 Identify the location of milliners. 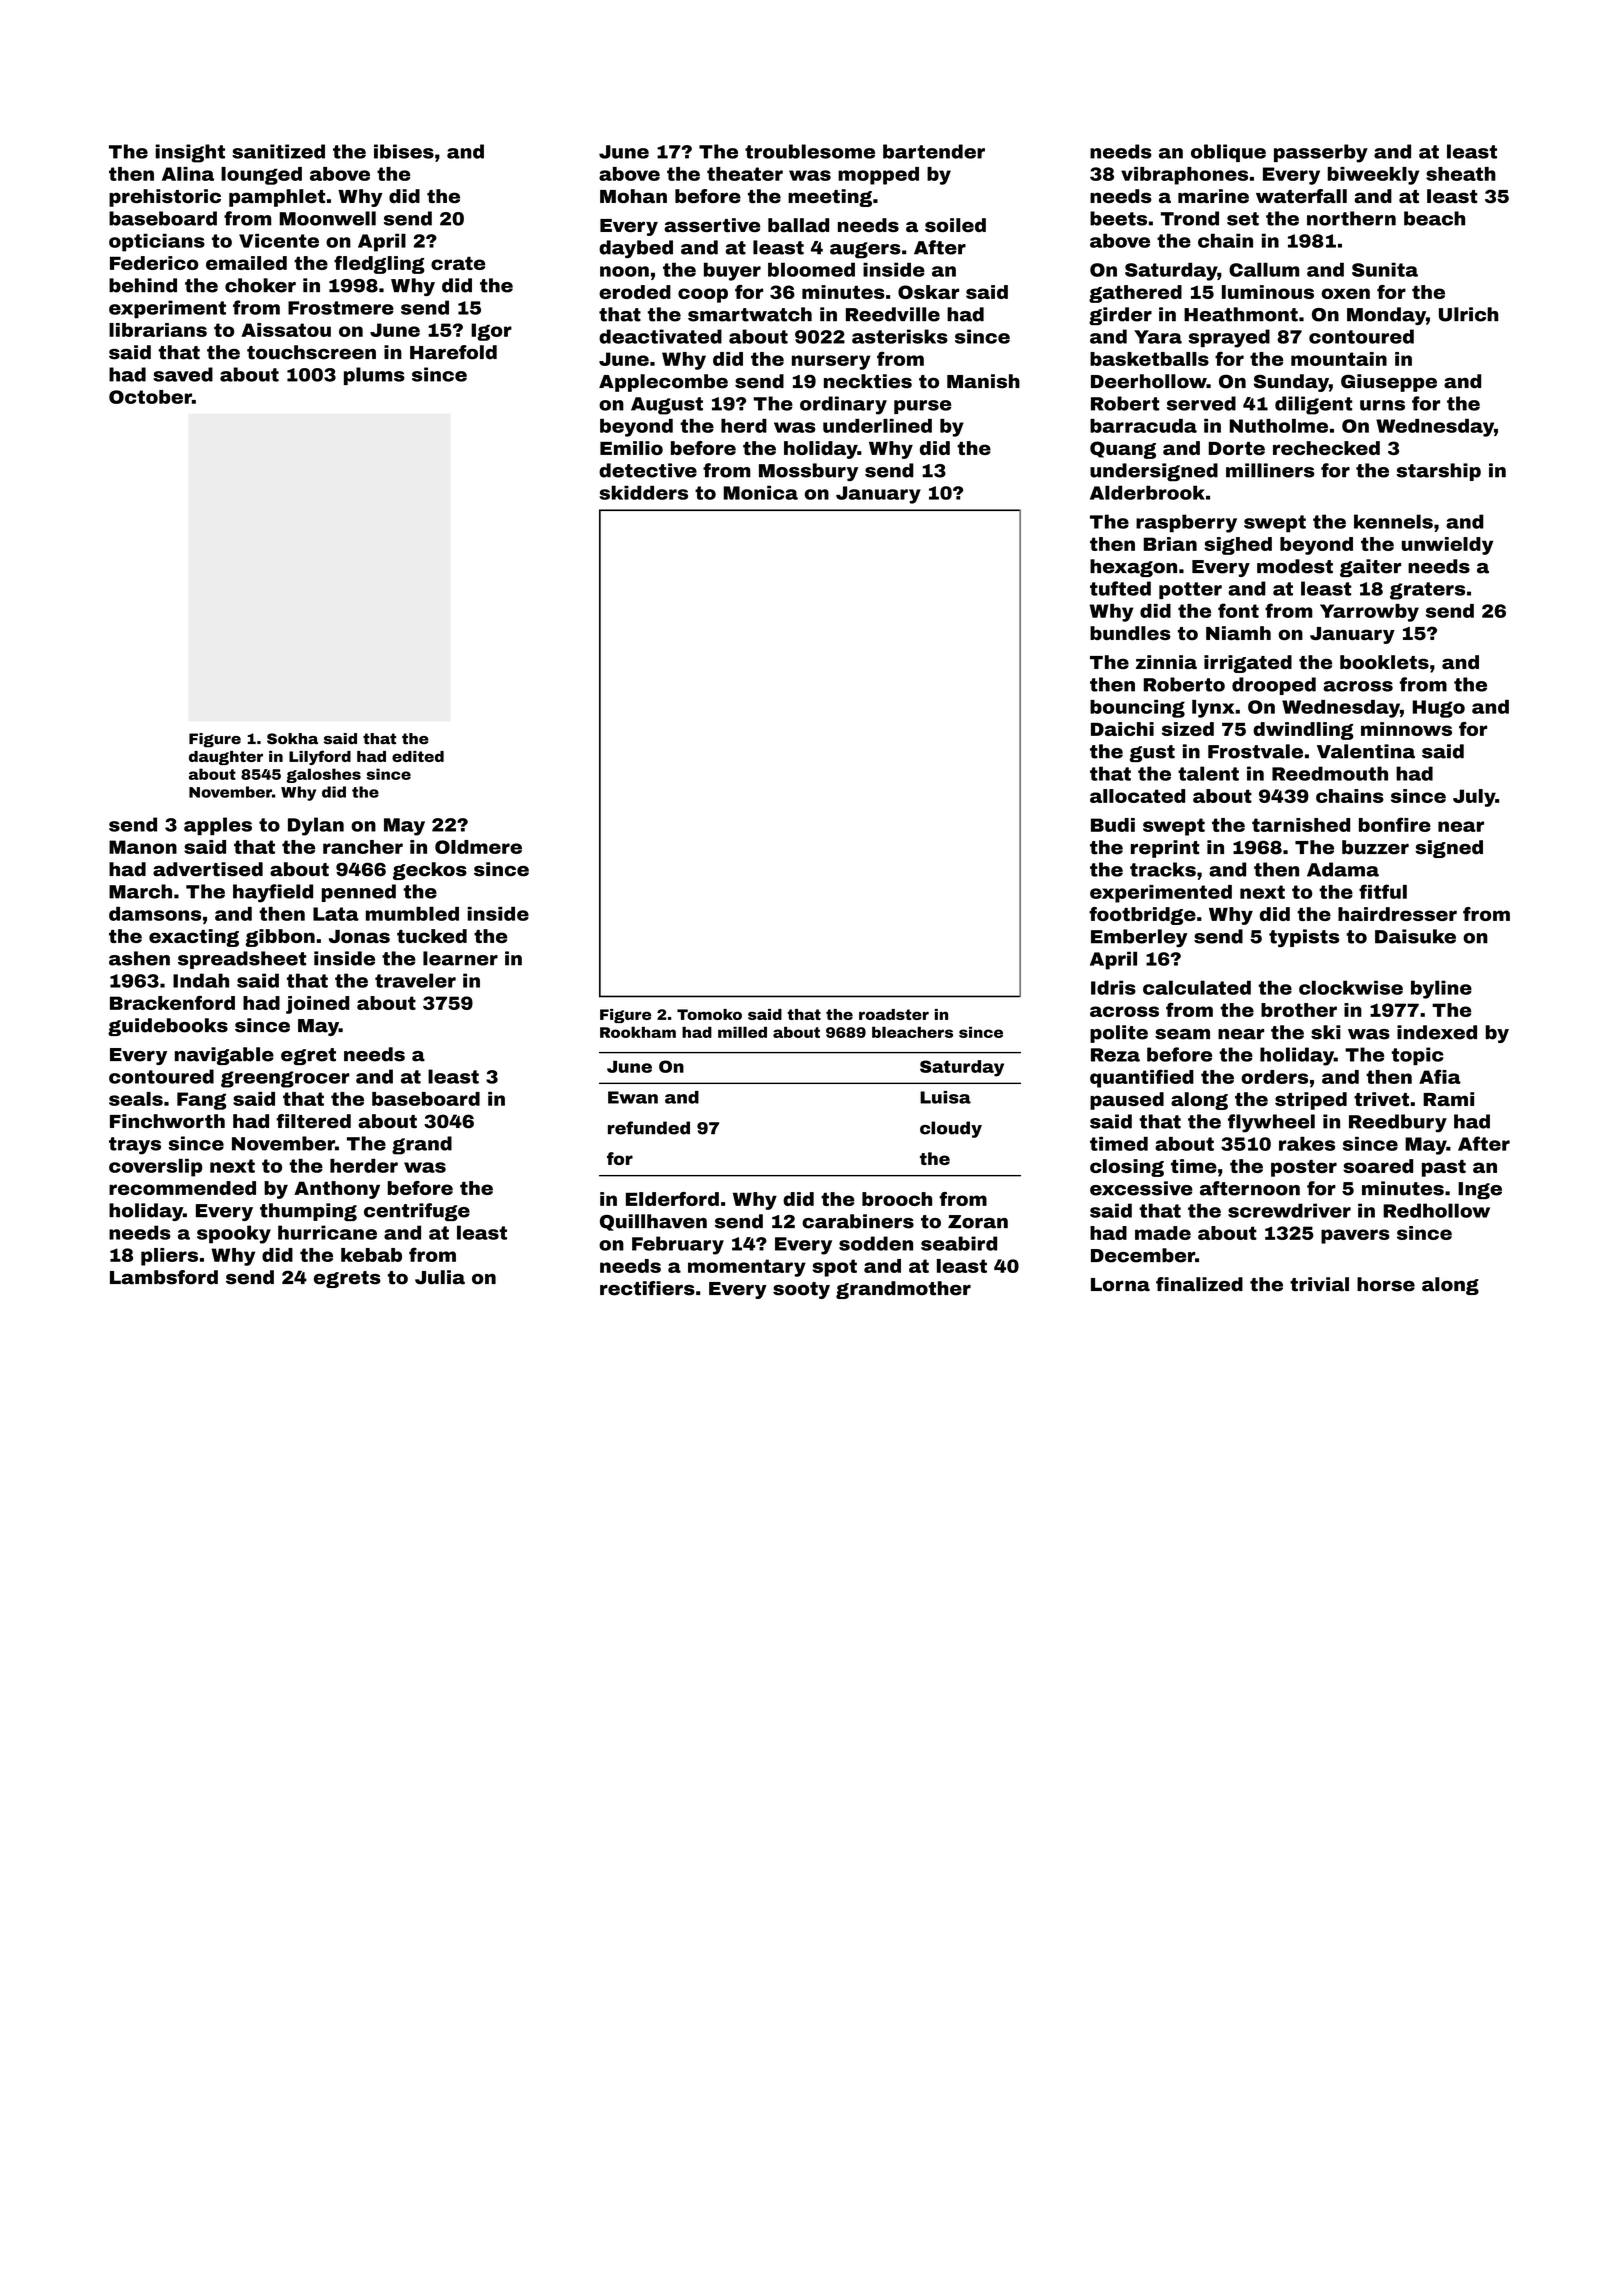
(1270, 470).
